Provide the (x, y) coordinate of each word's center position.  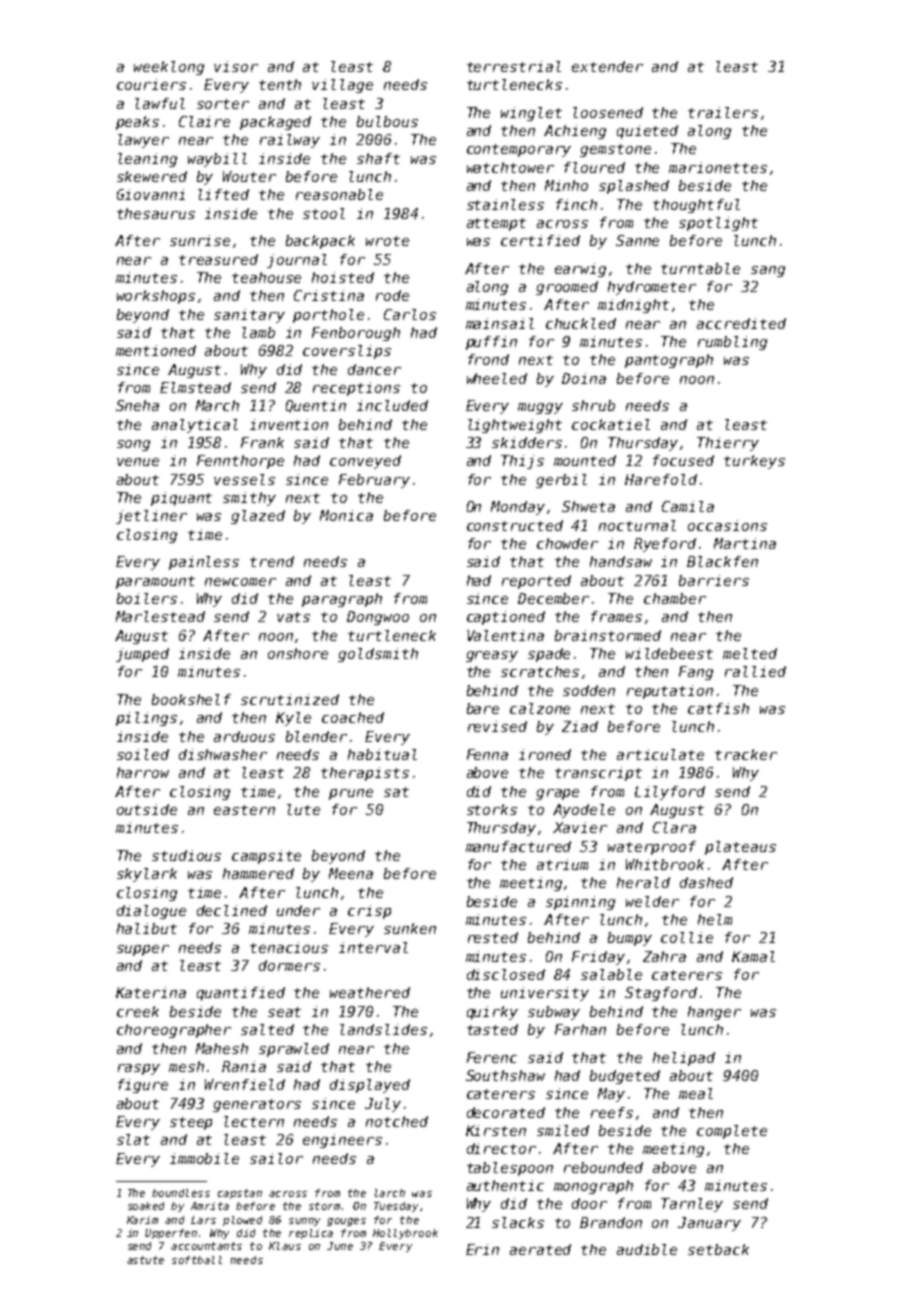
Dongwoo (378, 618)
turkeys (754, 462)
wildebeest (669, 653)
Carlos (410, 314)
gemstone (615, 150)
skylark (147, 875)
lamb (258, 332)
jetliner (151, 517)
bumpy (630, 939)
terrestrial (514, 66)
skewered (152, 176)
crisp (369, 912)
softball (197, 1260)
